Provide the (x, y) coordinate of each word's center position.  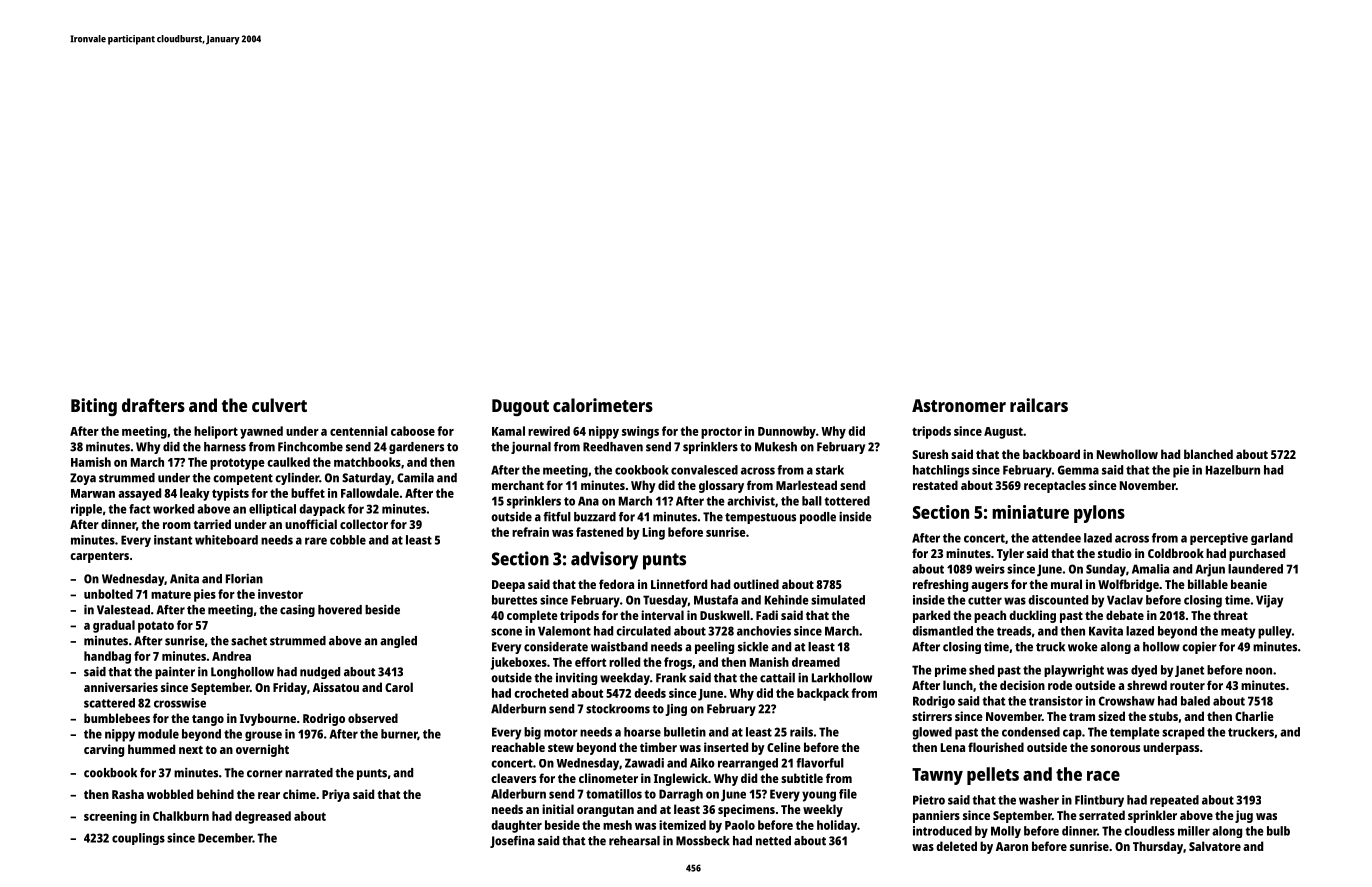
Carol (399, 687)
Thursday (1158, 847)
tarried (212, 524)
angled (398, 642)
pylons (1099, 514)
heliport (216, 432)
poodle (818, 518)
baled (1195, 701)
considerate (556, 647)
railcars (1039, 405)
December (225, 838)
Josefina (512, 842)
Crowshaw (1127, 701)
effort (590, 662)
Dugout (520, 407)
